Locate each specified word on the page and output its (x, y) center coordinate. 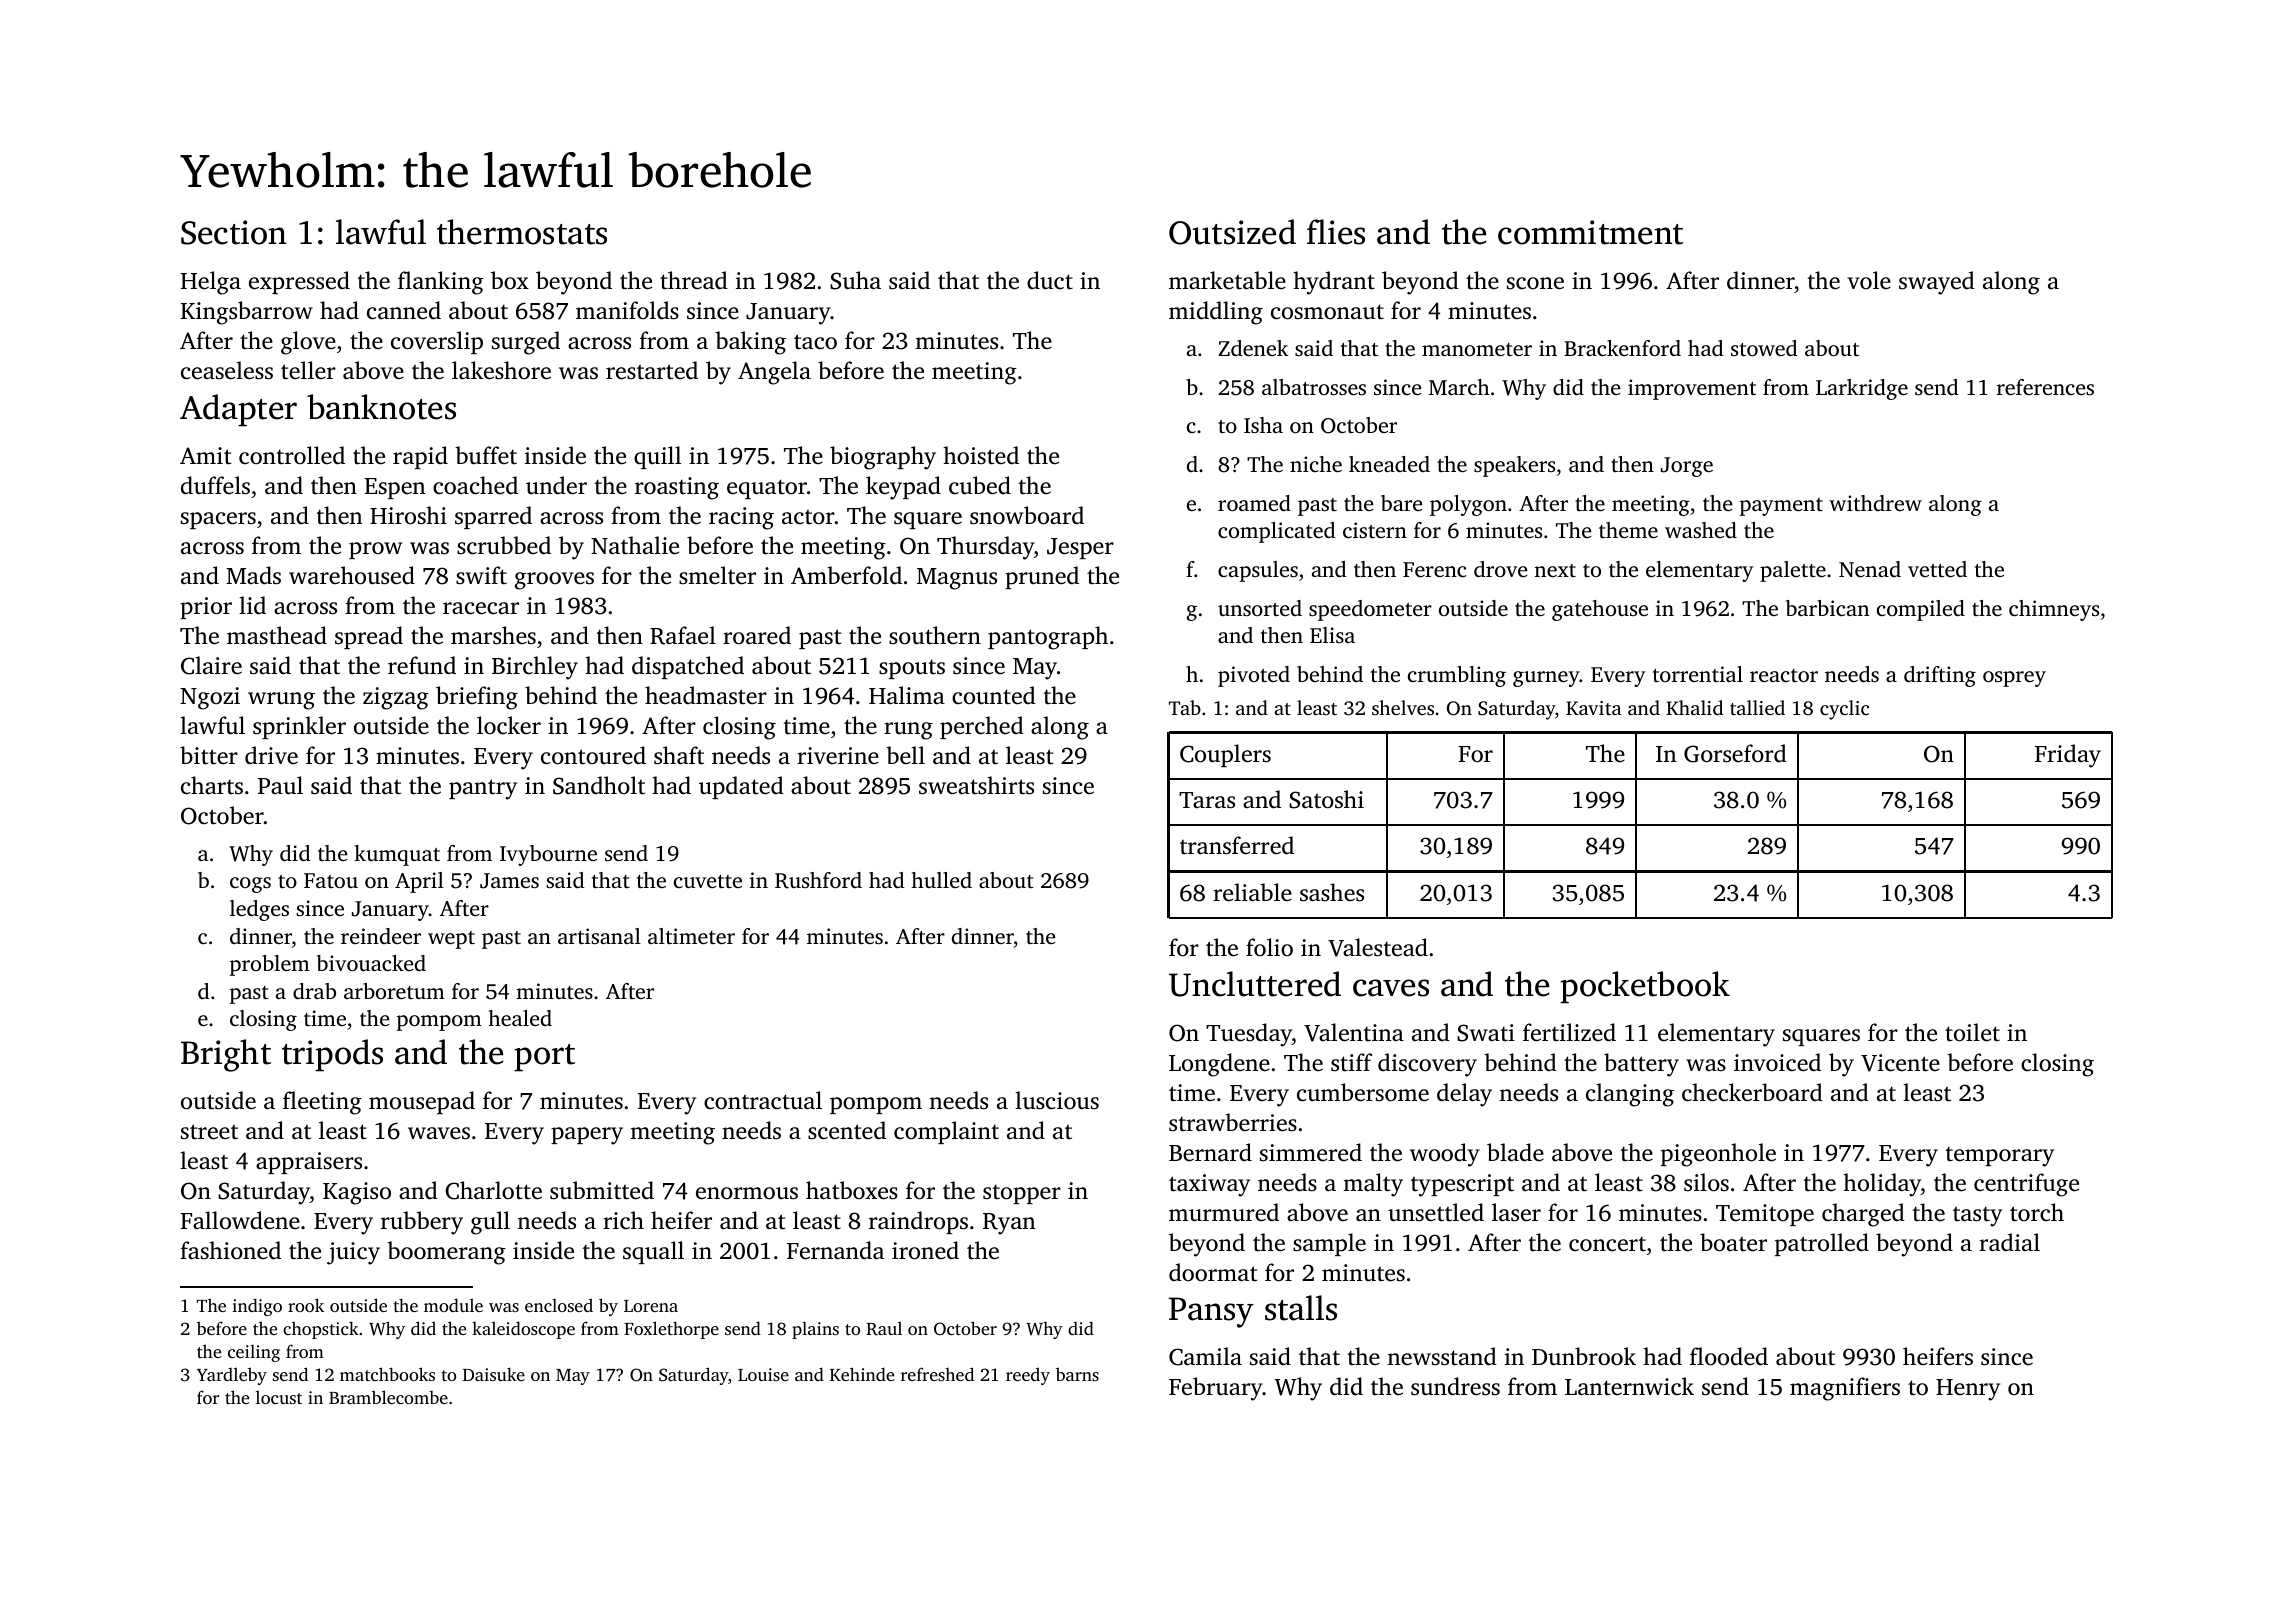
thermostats (522, 232)
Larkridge (1862, 389)
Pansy (1211, 1312)
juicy (353, 1253)
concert (1607, 1244)
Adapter (238, 410)
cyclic (1844, 710)
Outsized (1232, 232)
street (209, 1132)
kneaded (1389, 464)
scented (847, 1130)
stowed (1764, 348)
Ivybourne (548, 855)
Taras (1207, 800)
